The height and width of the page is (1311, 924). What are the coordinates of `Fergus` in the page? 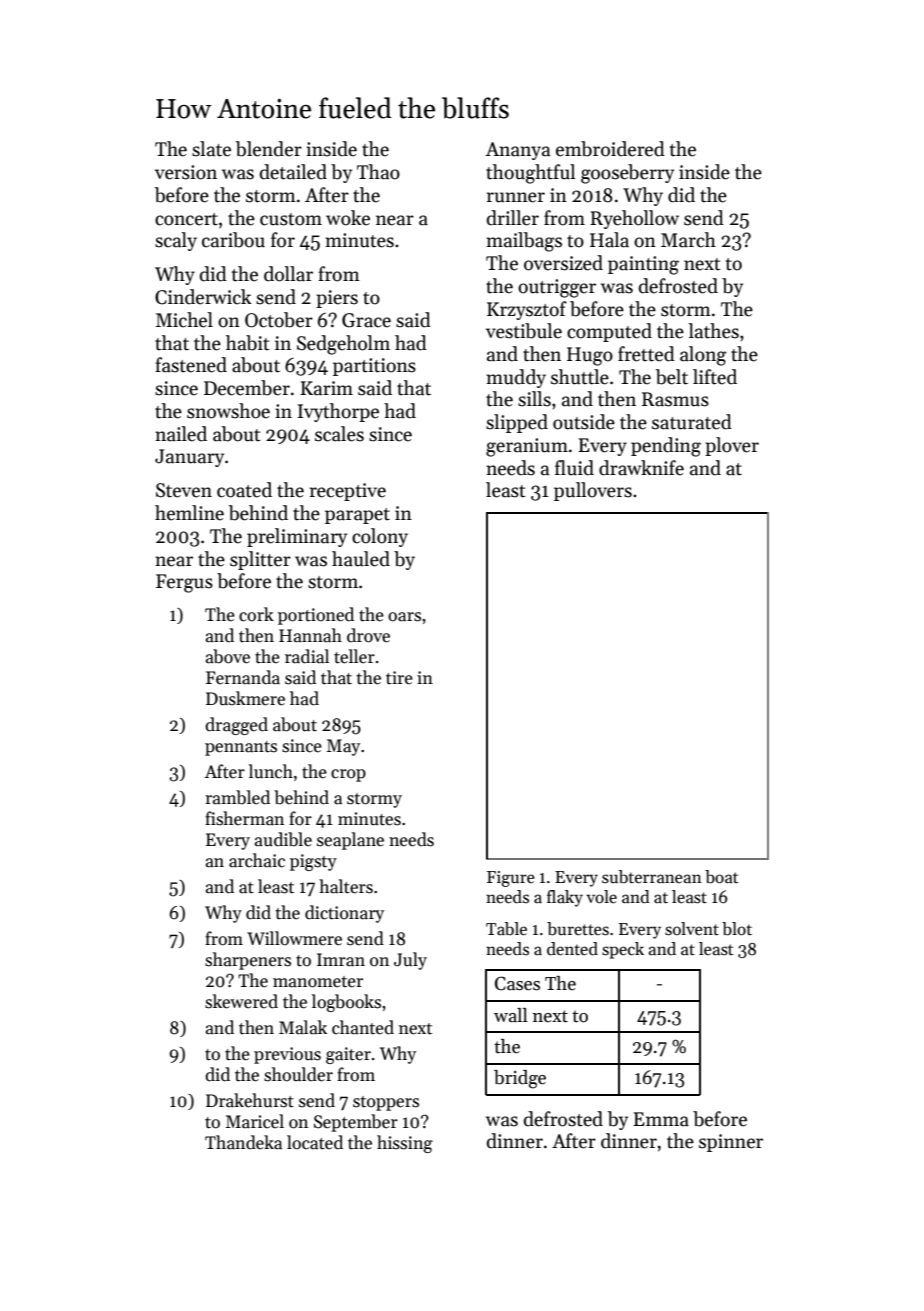 It's located at (184, 583).
